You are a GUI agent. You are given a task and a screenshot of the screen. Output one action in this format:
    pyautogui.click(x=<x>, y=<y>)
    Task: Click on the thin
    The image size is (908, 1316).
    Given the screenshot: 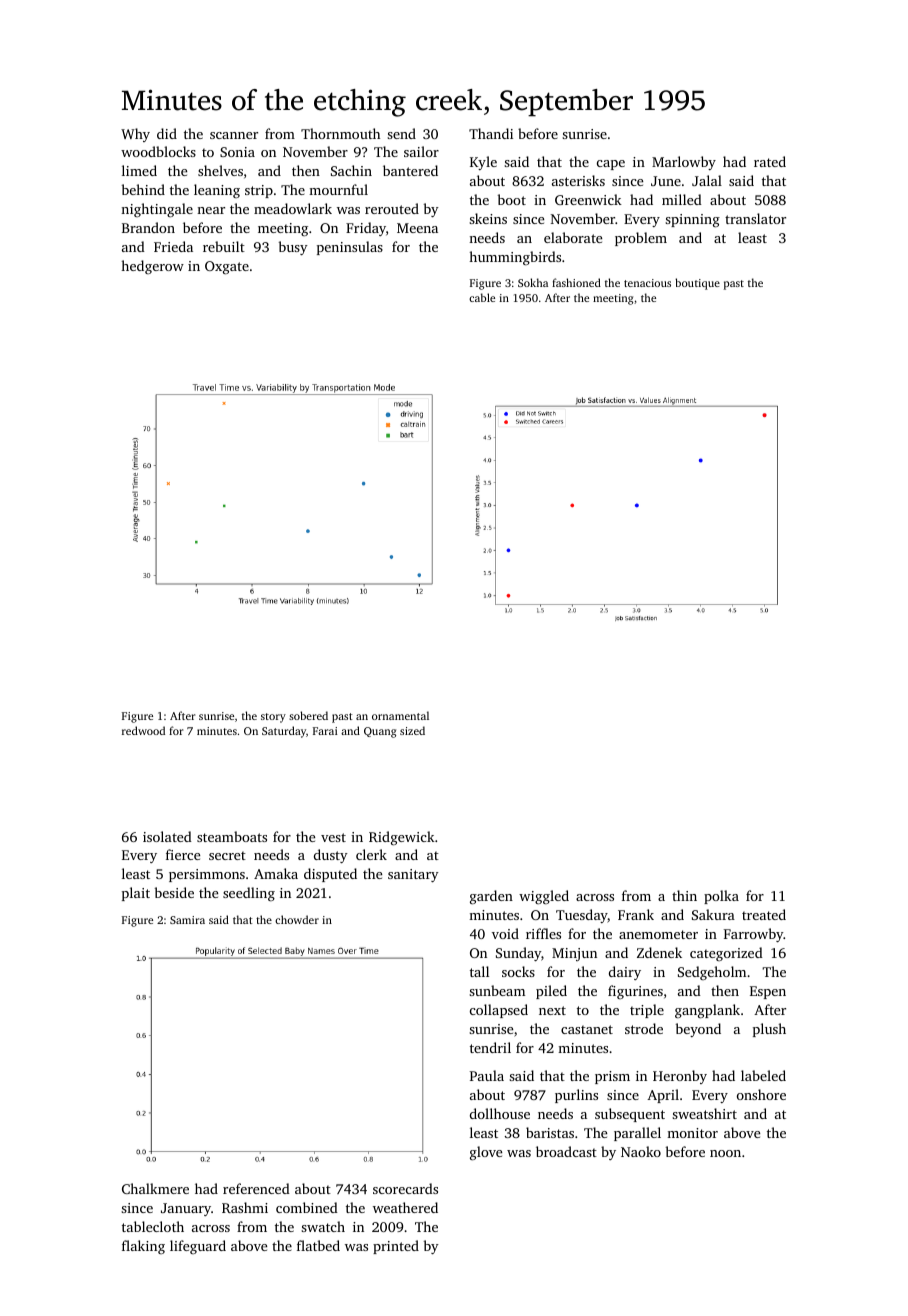 What is the action you would take?
    pyautogui.click(x=684, y=895)
